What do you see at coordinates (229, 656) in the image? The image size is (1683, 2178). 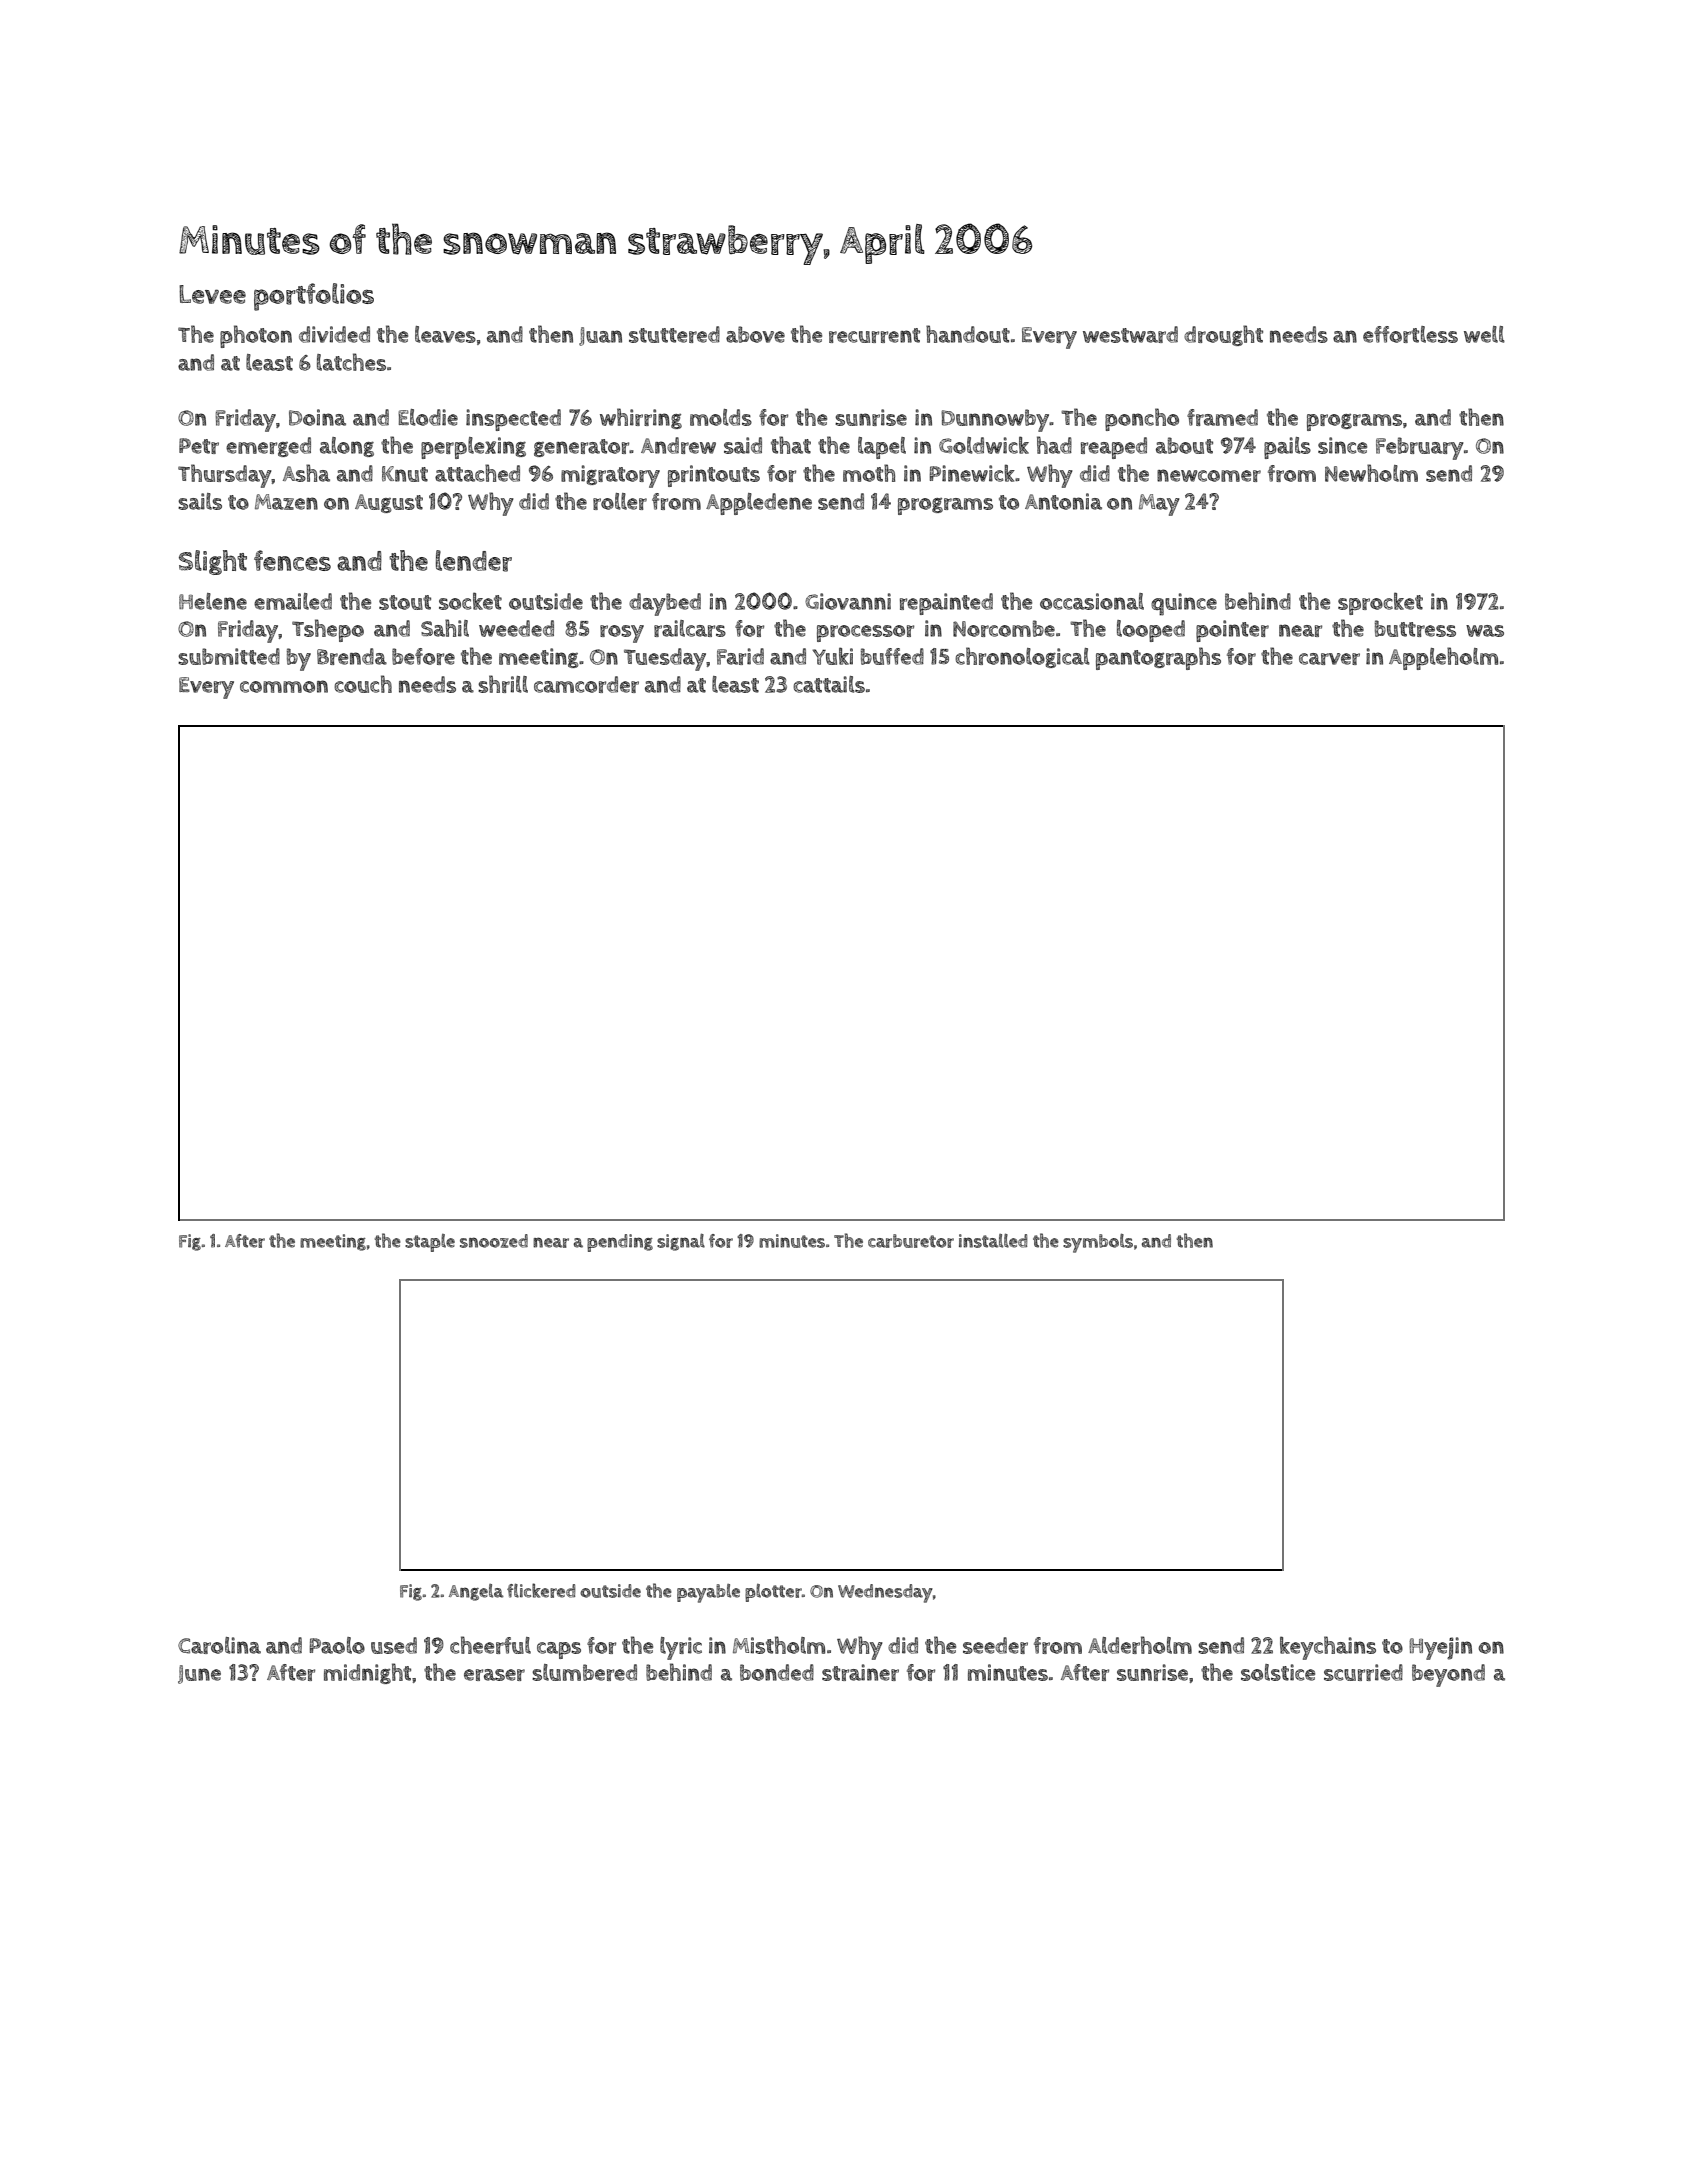 I see `submitted` at bounding box center [229, 656].
